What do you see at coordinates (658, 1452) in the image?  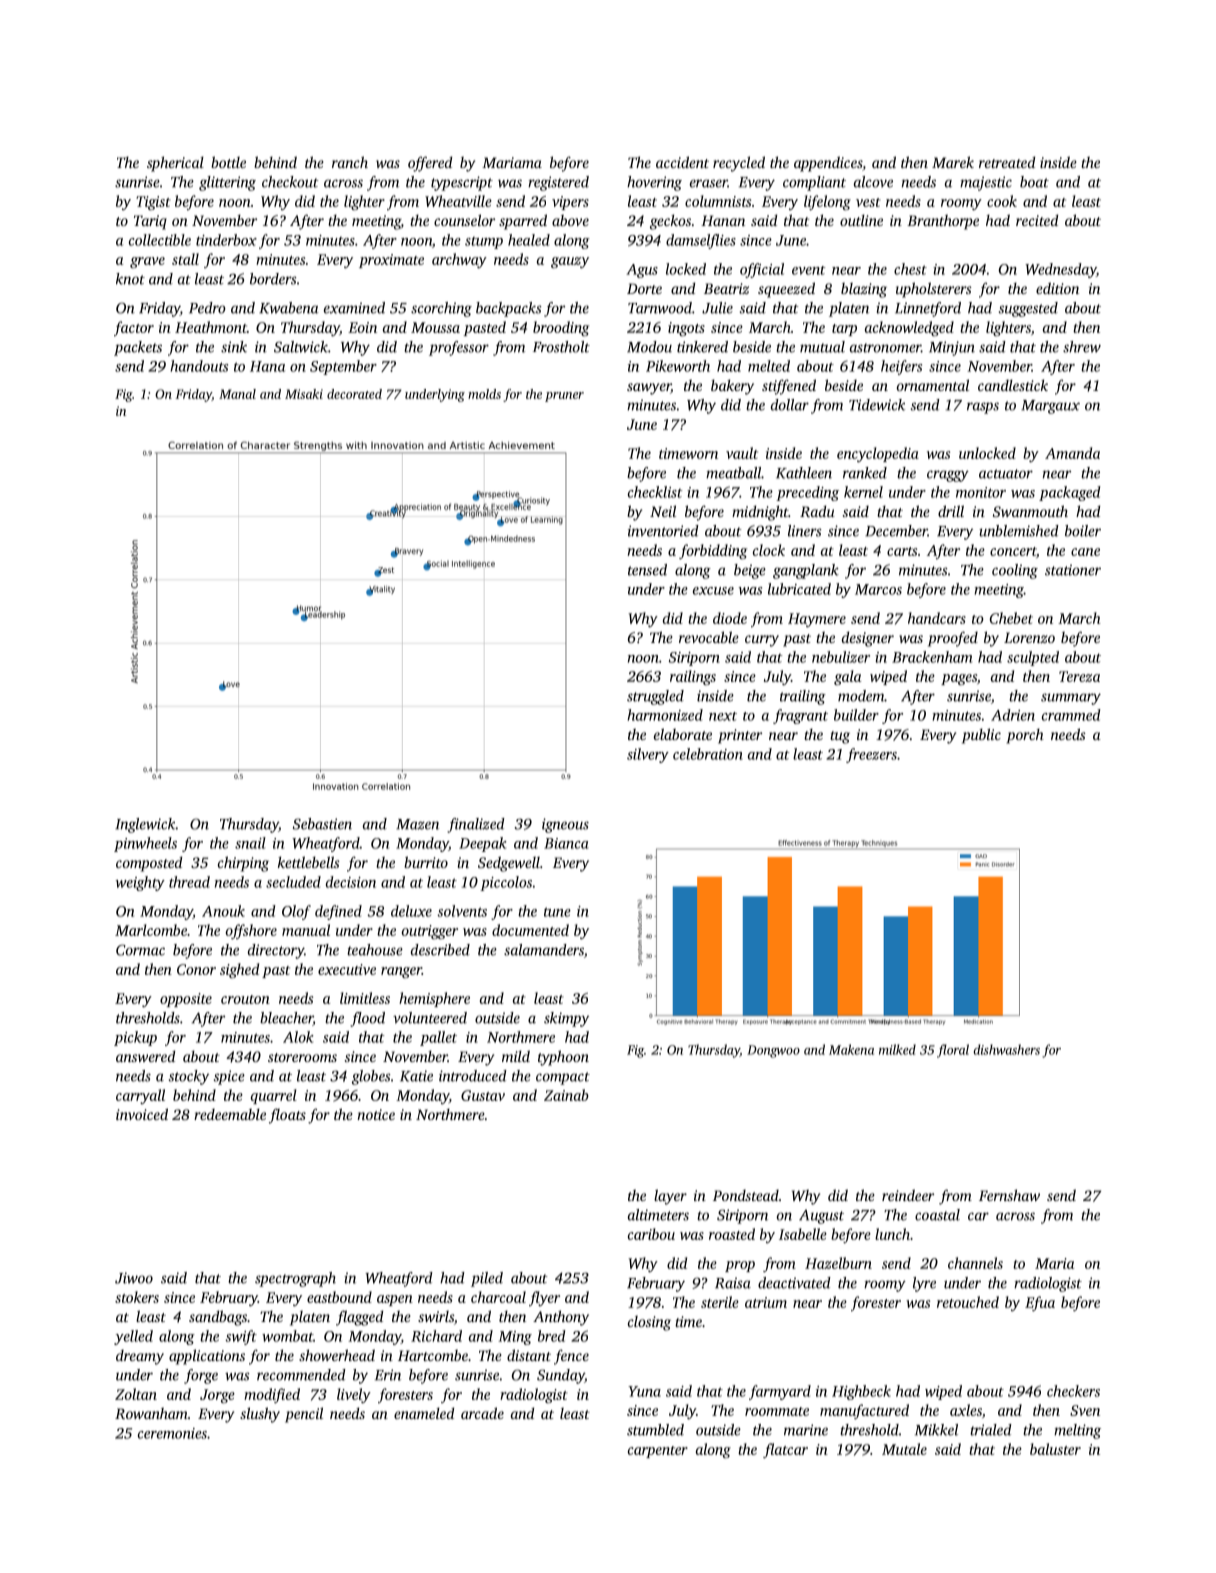 I see `carpenter` at bounding box center [658, 1452].
